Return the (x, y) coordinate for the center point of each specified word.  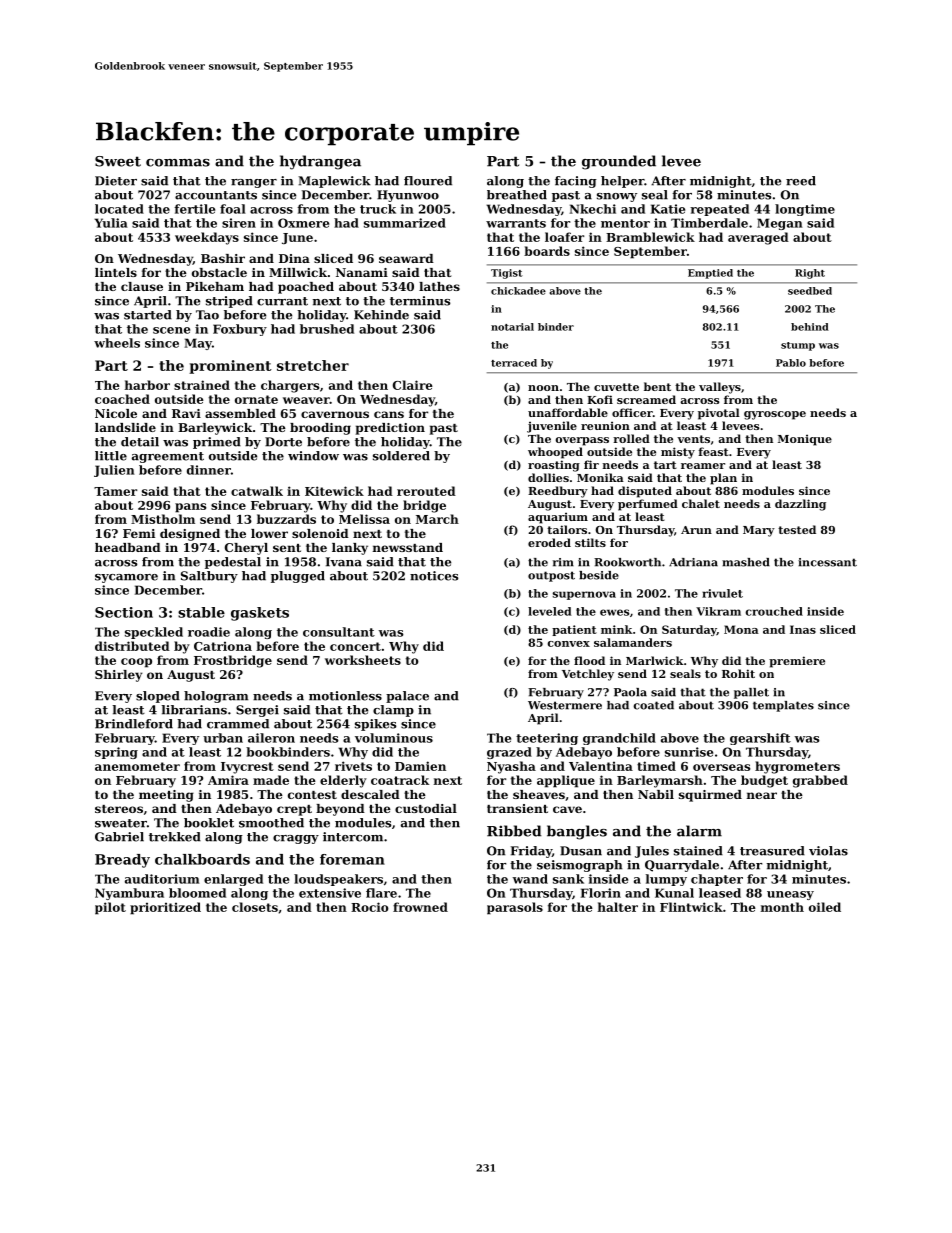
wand (530, 879)
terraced (514, 363)
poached (306, 288)
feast (713, 451)
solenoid (320, 533)
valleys (720, 388)
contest (312, 795)
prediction (390, 429)
